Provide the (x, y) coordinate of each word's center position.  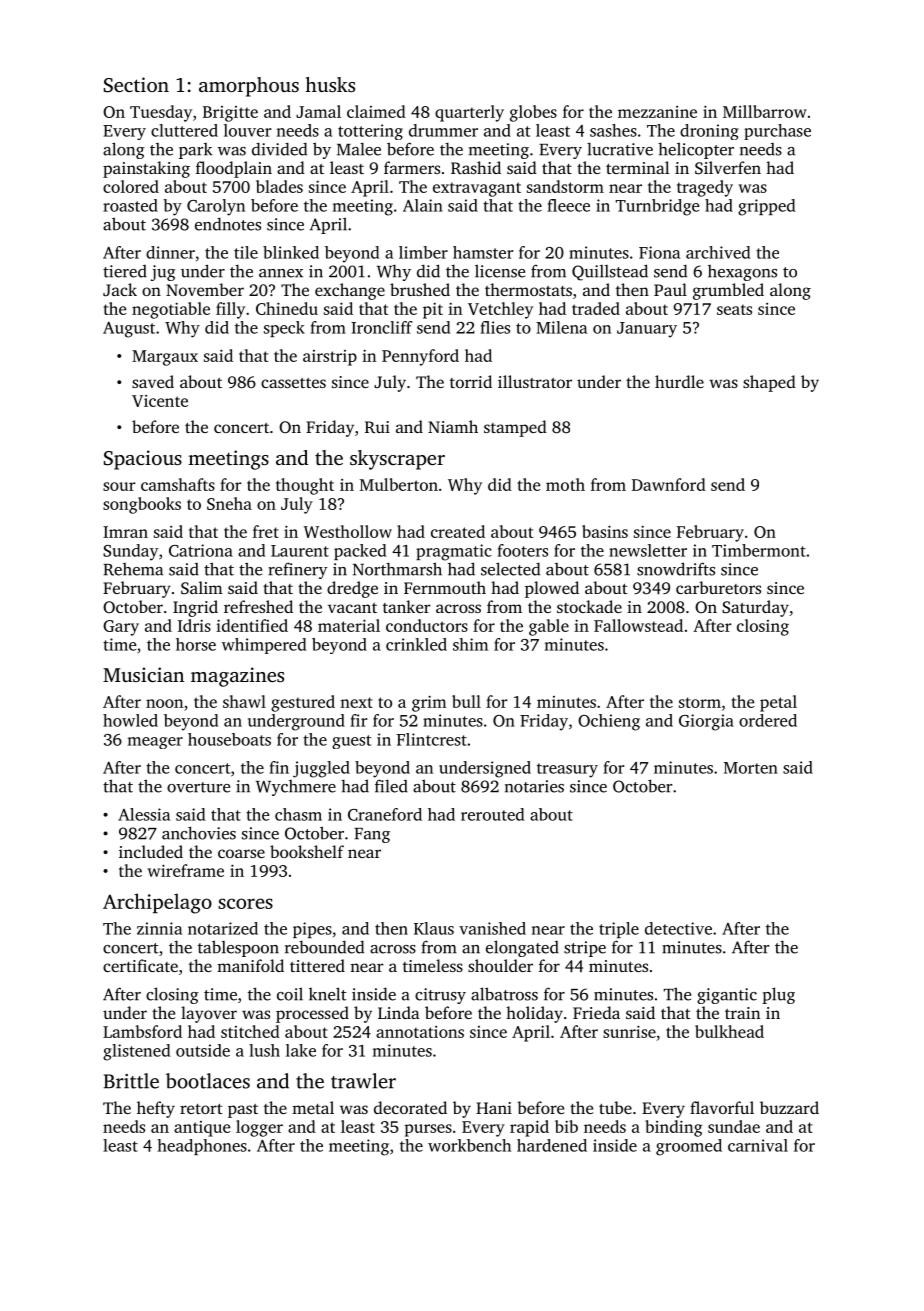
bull (466, 701)
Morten (751, 768)
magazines (237, 677)
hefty (156, 1109)
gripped (766, 207)
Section (136, 85)
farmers (412, 167)
